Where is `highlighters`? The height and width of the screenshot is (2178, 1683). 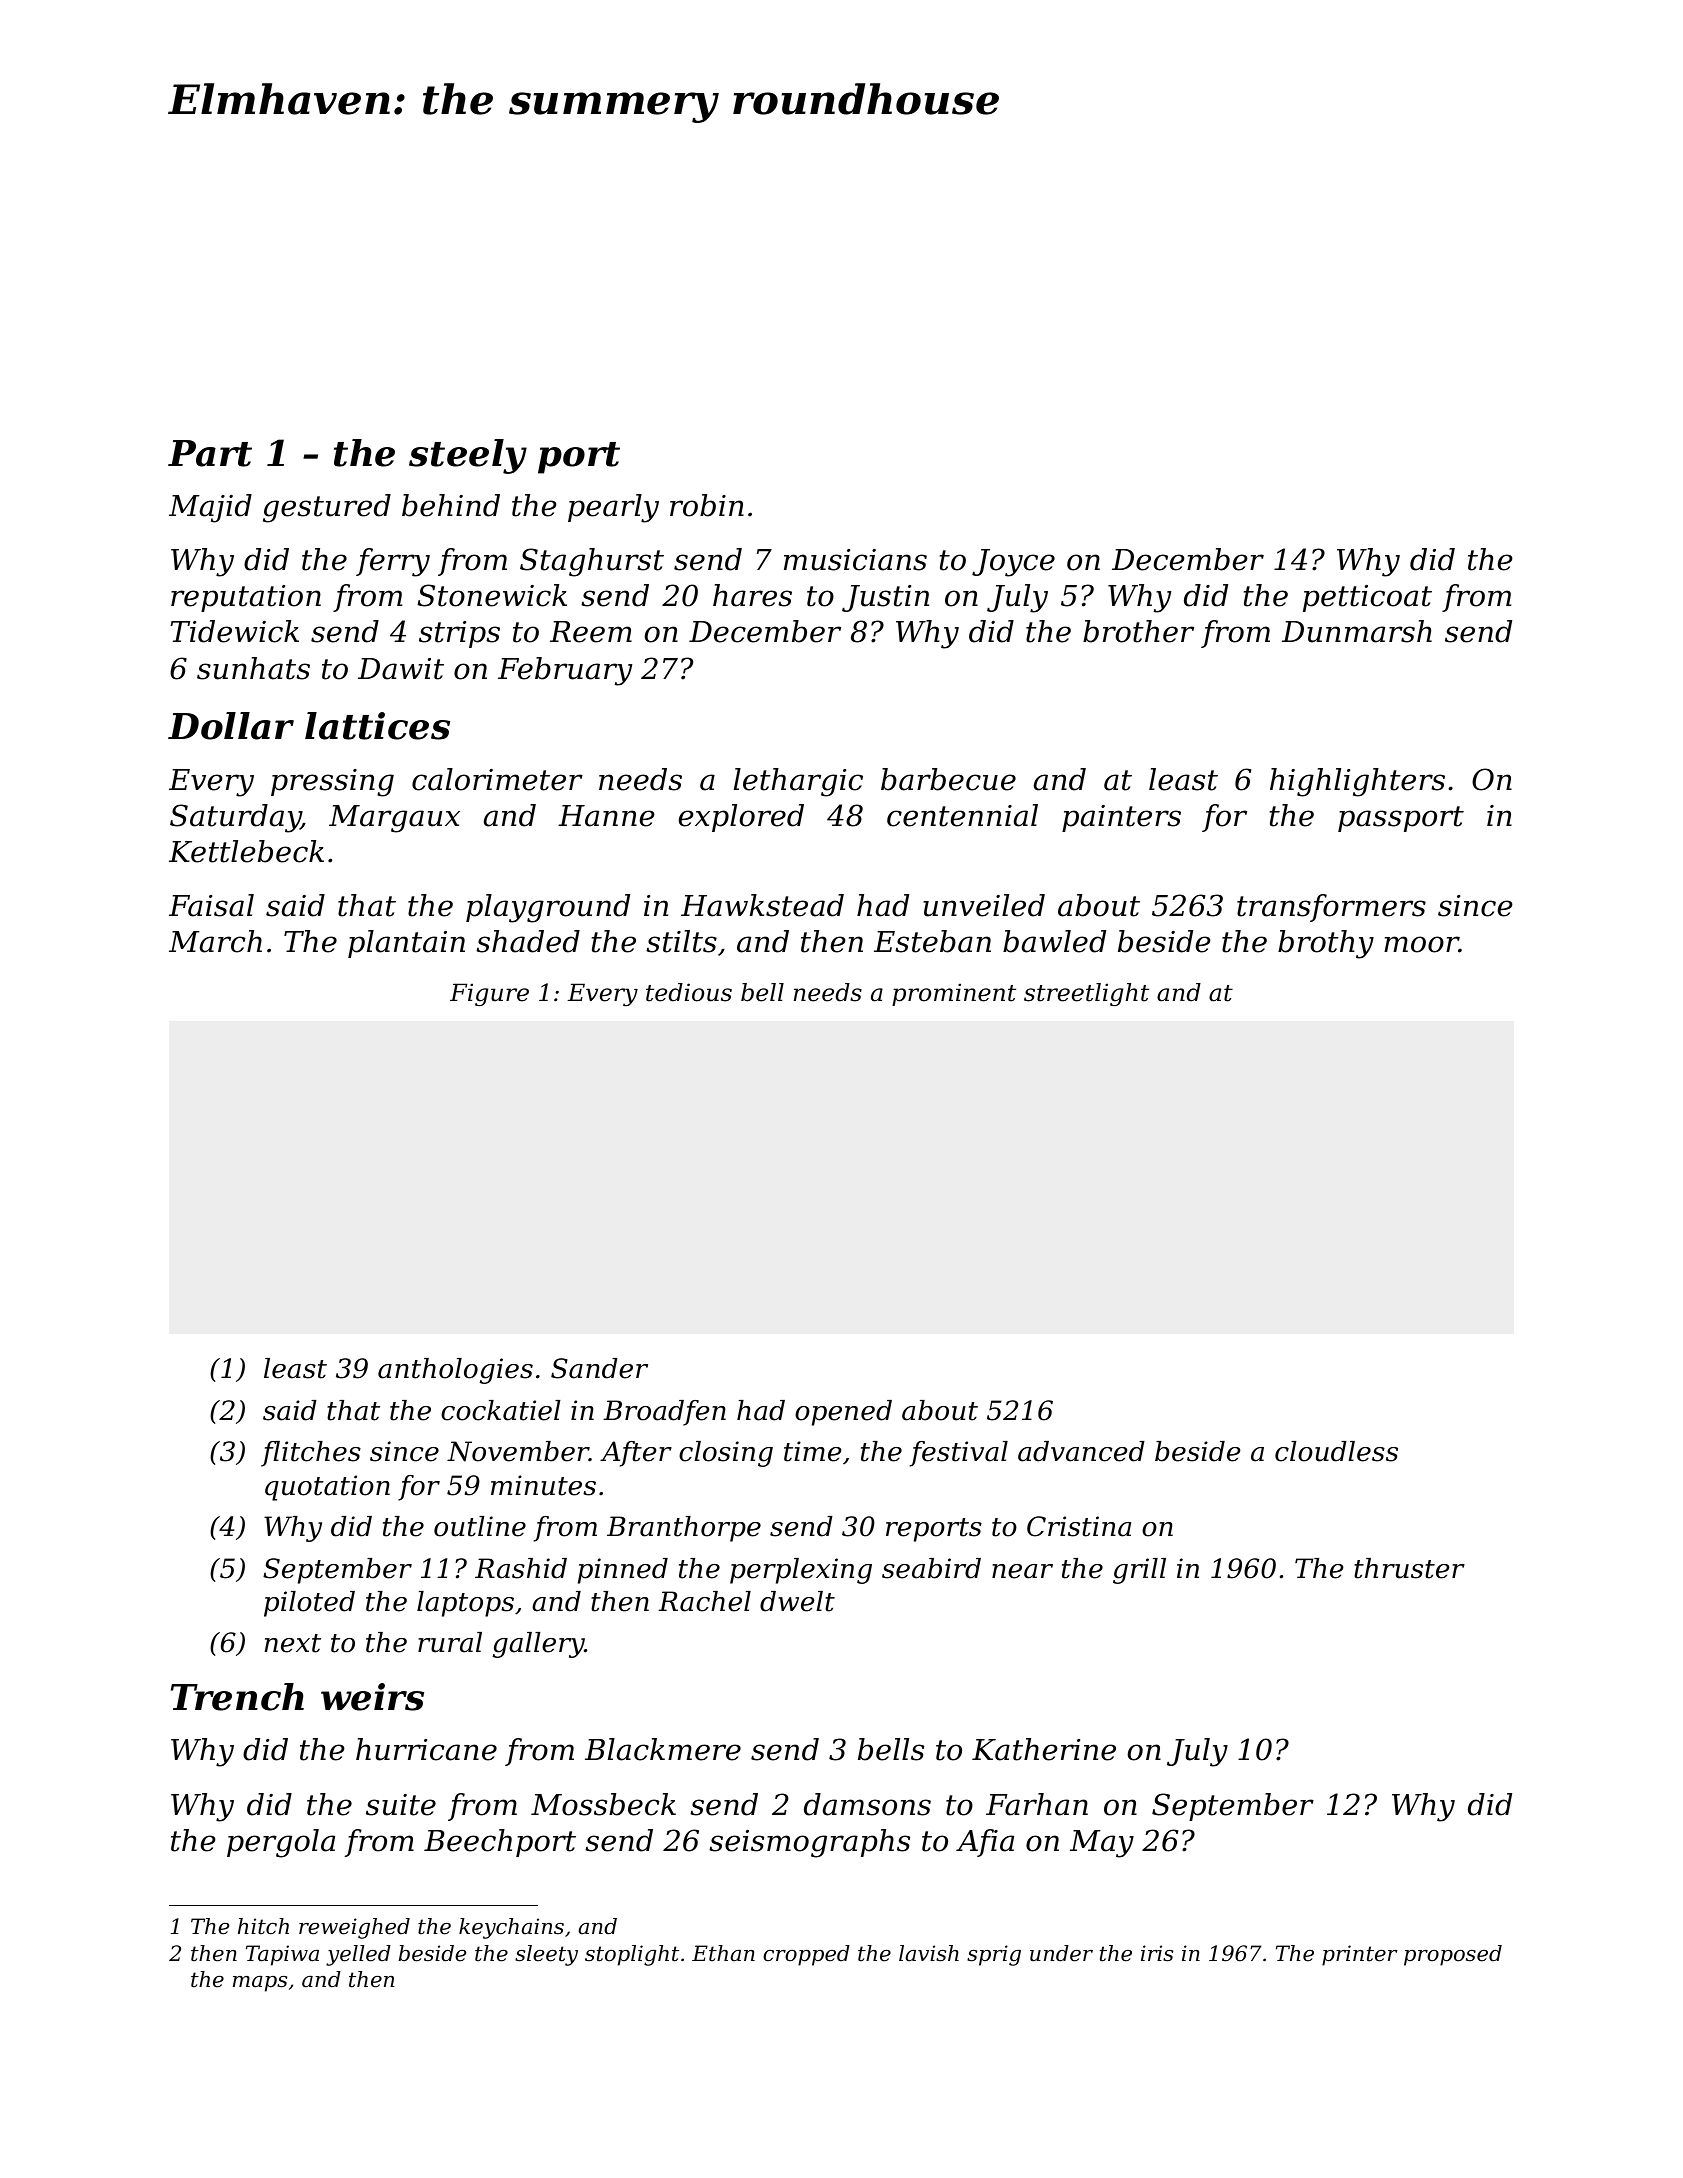
highlighters is located at coordinates (1357, 782).
